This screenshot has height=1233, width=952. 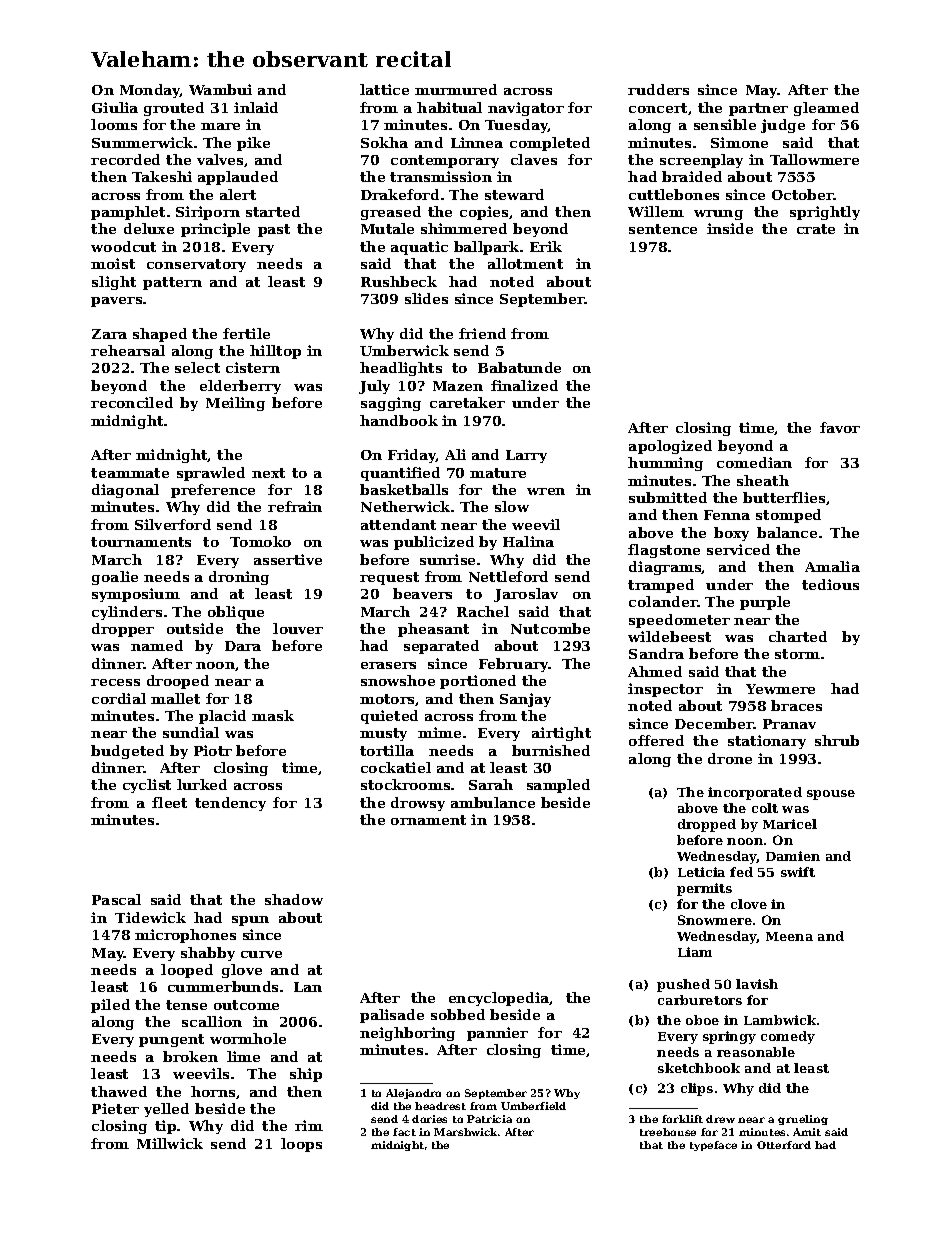 What do you see at coordinates (110, 1006) in the screenshot?
I see `piled` at bounding box center [110, 1006].
